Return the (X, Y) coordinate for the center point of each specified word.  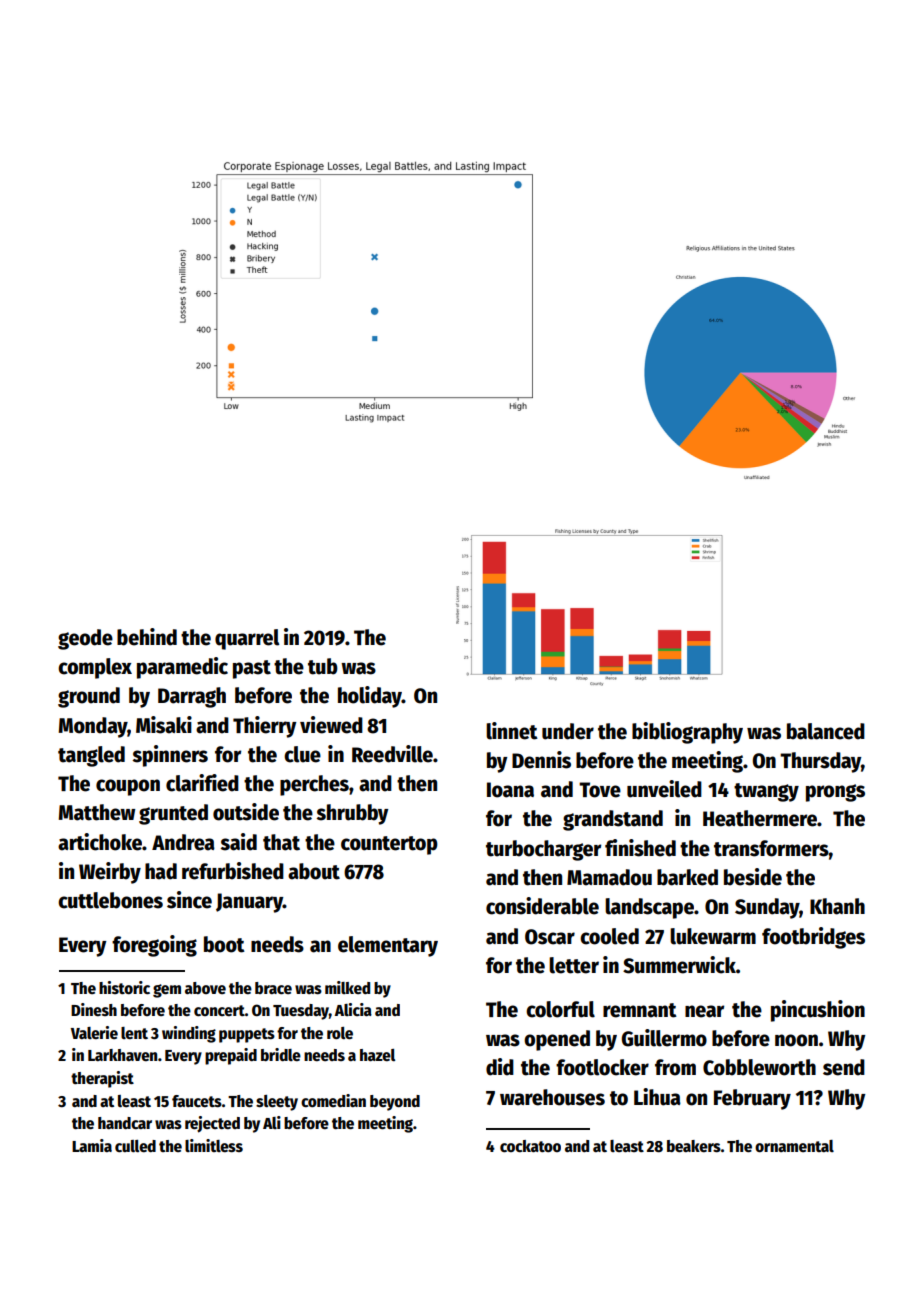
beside (753, 877)
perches (314, 785)
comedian (333, 1100)
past (252, 669)
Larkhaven (122, 1055)
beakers (694, 1146)
